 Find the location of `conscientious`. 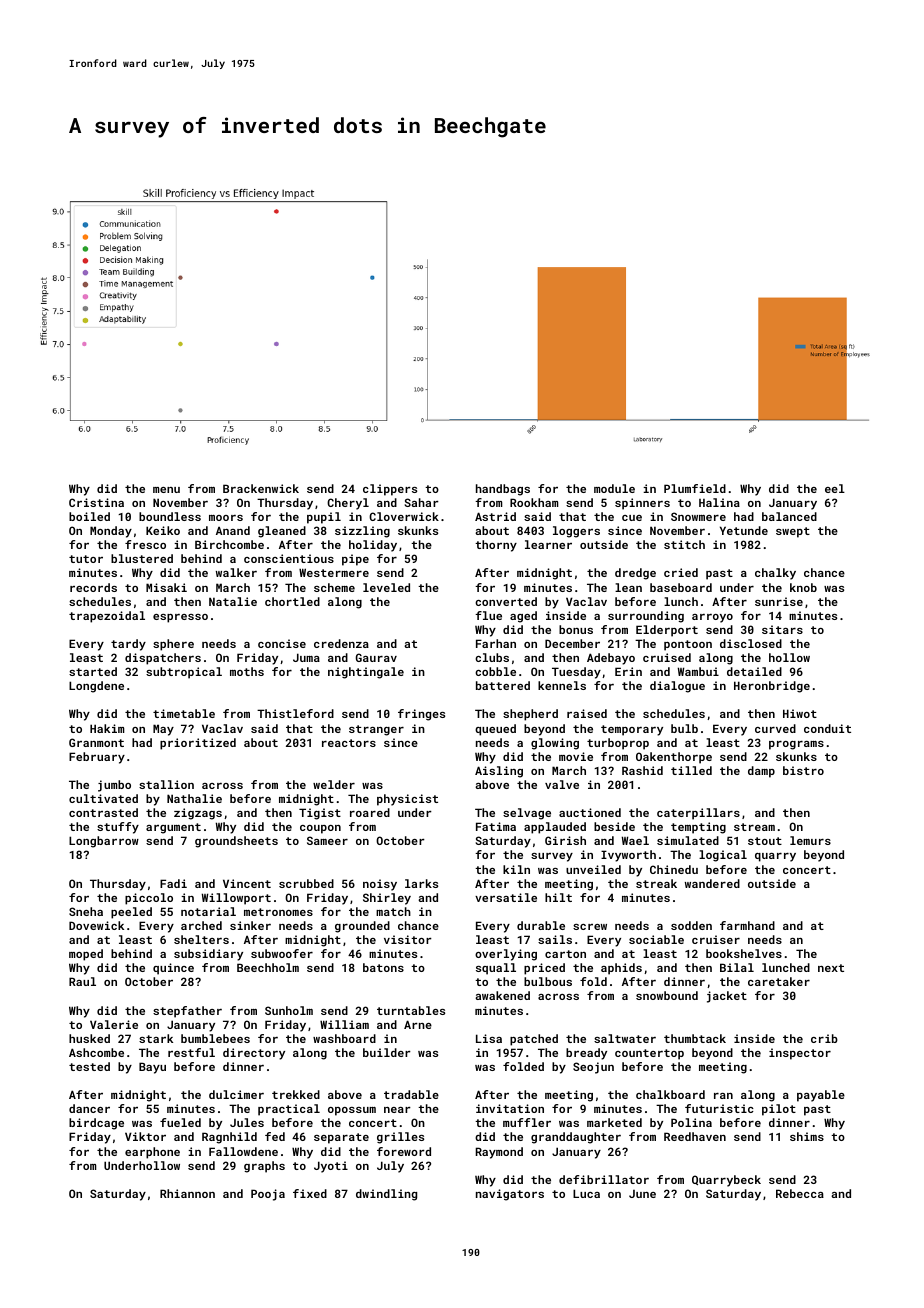

conscientious is located at coordinates (289, 558).
